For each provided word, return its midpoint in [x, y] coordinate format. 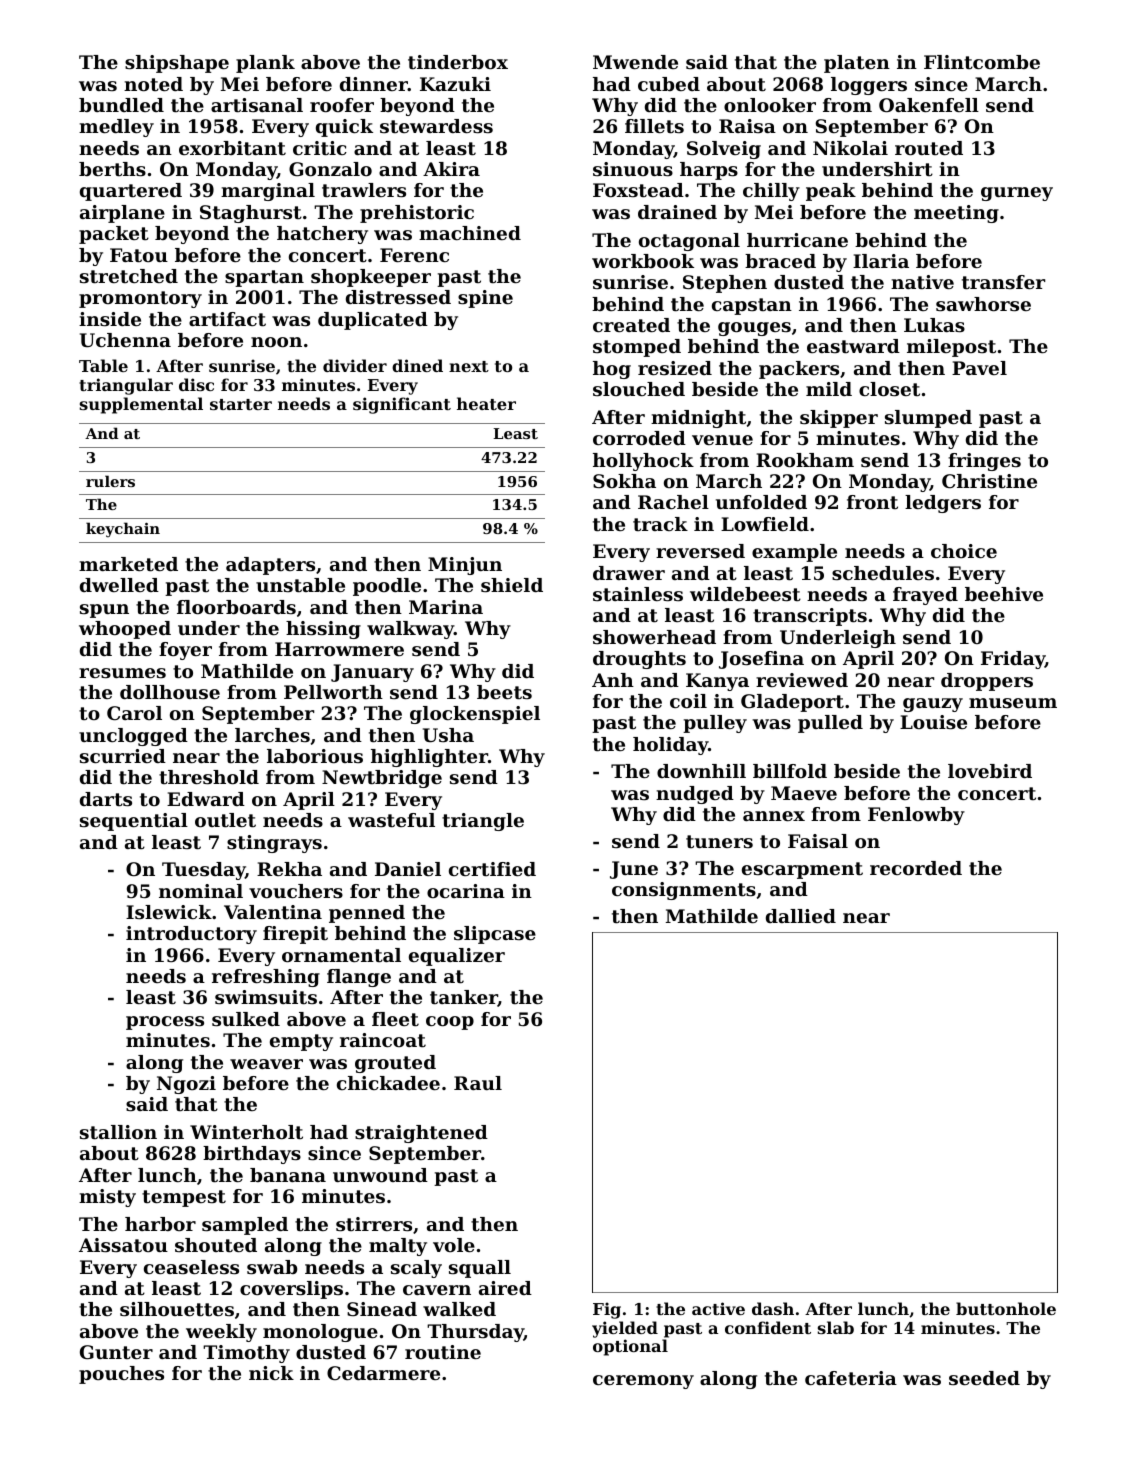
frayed [925, 596]
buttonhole [1006, 1308]
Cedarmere [383, 1373]
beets [504, 692]
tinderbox [458, 62]
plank [265, 64]
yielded [625, 1329]
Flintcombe [982, 62]
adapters [270, 566]
